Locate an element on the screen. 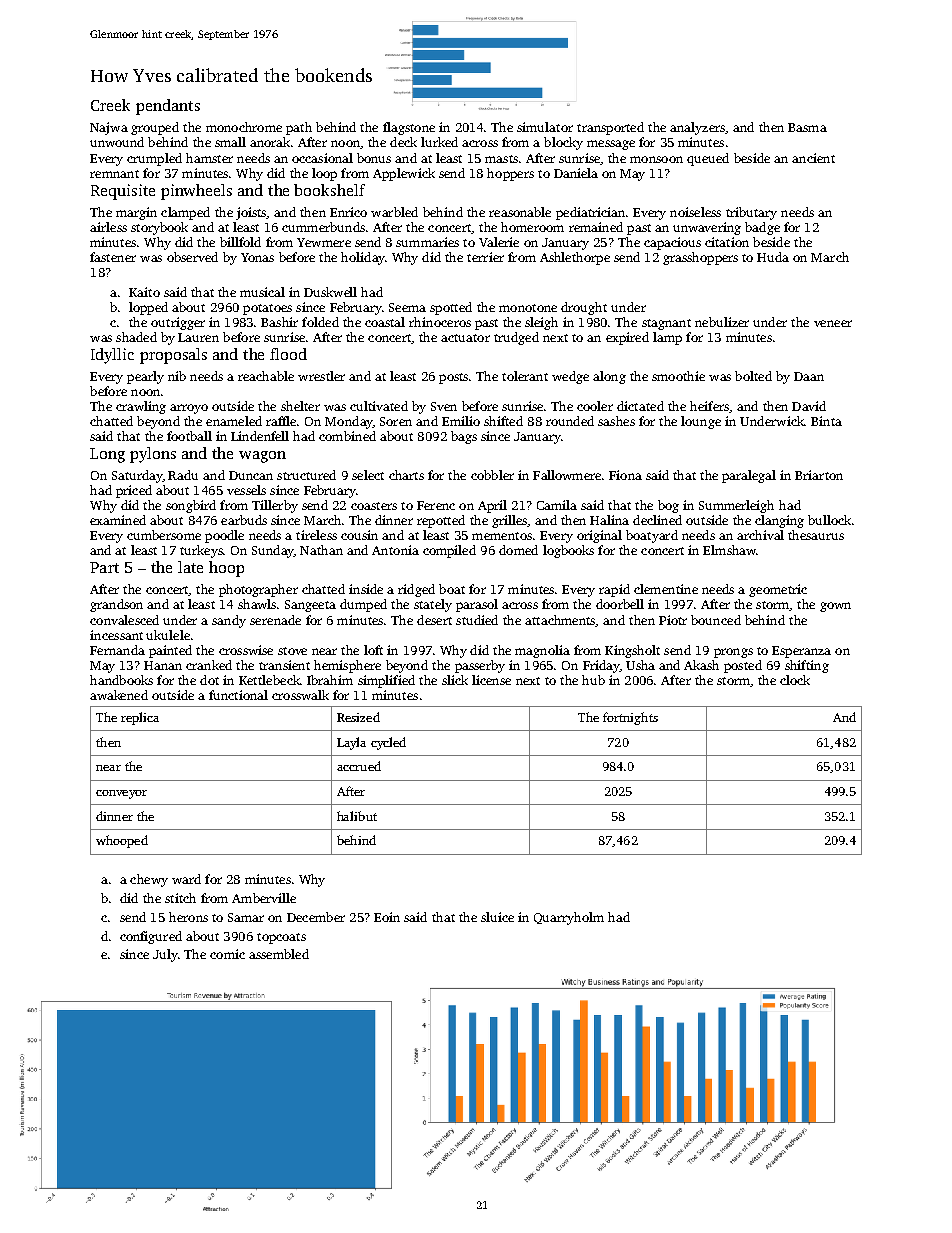 The image size is (952, 1233). simulator is located at coordinates (545, 127).
